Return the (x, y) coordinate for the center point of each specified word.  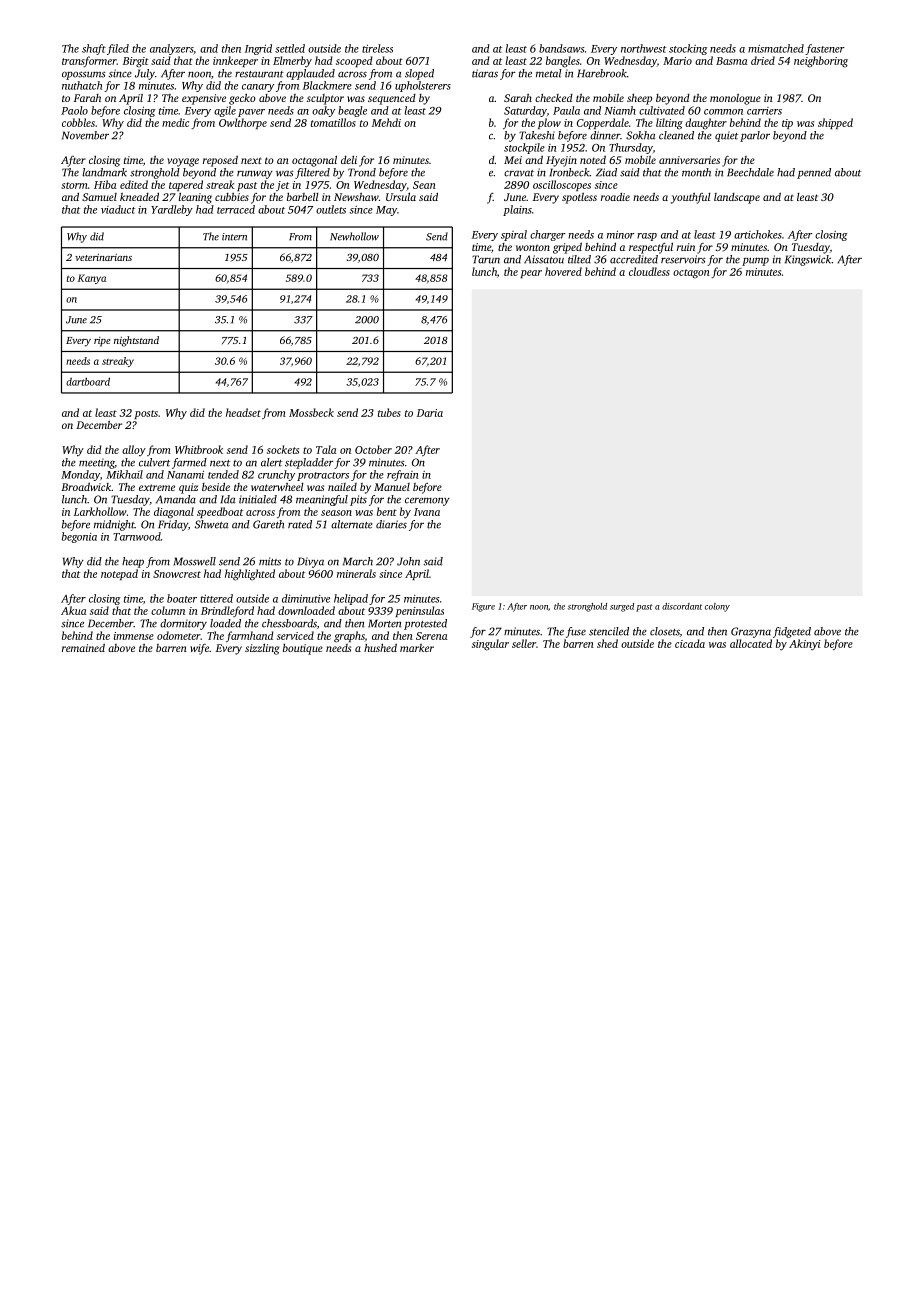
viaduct (118, 209)
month (696, 172)
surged (622, 607)
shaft (94, 49)
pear (531, 274)
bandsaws (562, 48)
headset (243, 412)
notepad (119, 574)
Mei (513, 160)
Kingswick (808, 260)
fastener (825, 49)
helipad (351, 599)
